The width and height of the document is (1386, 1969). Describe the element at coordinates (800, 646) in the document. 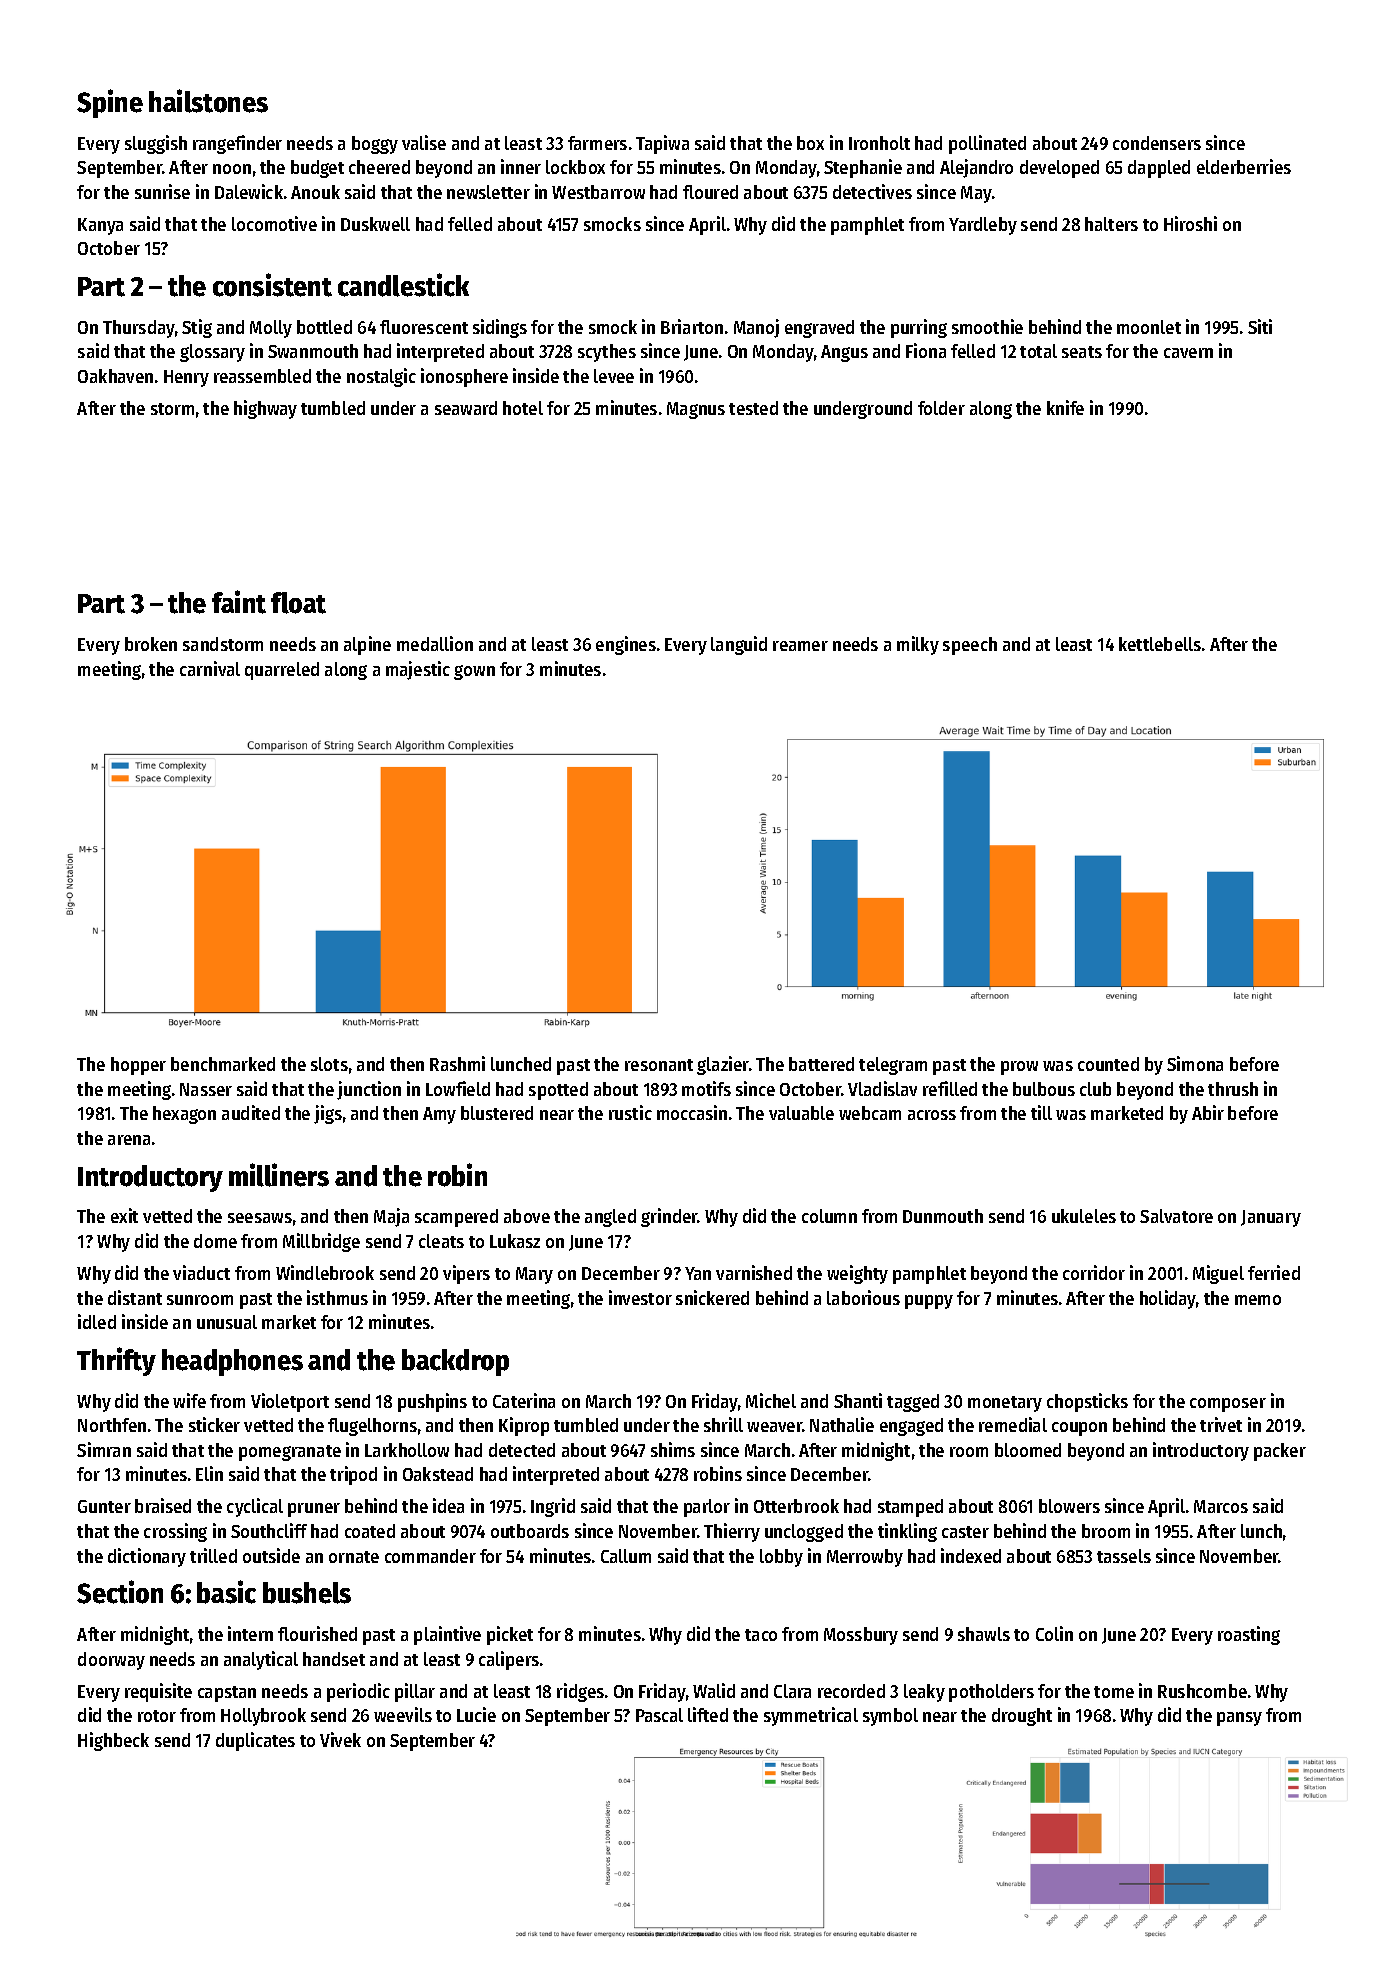

I see `reamer` at that location.
